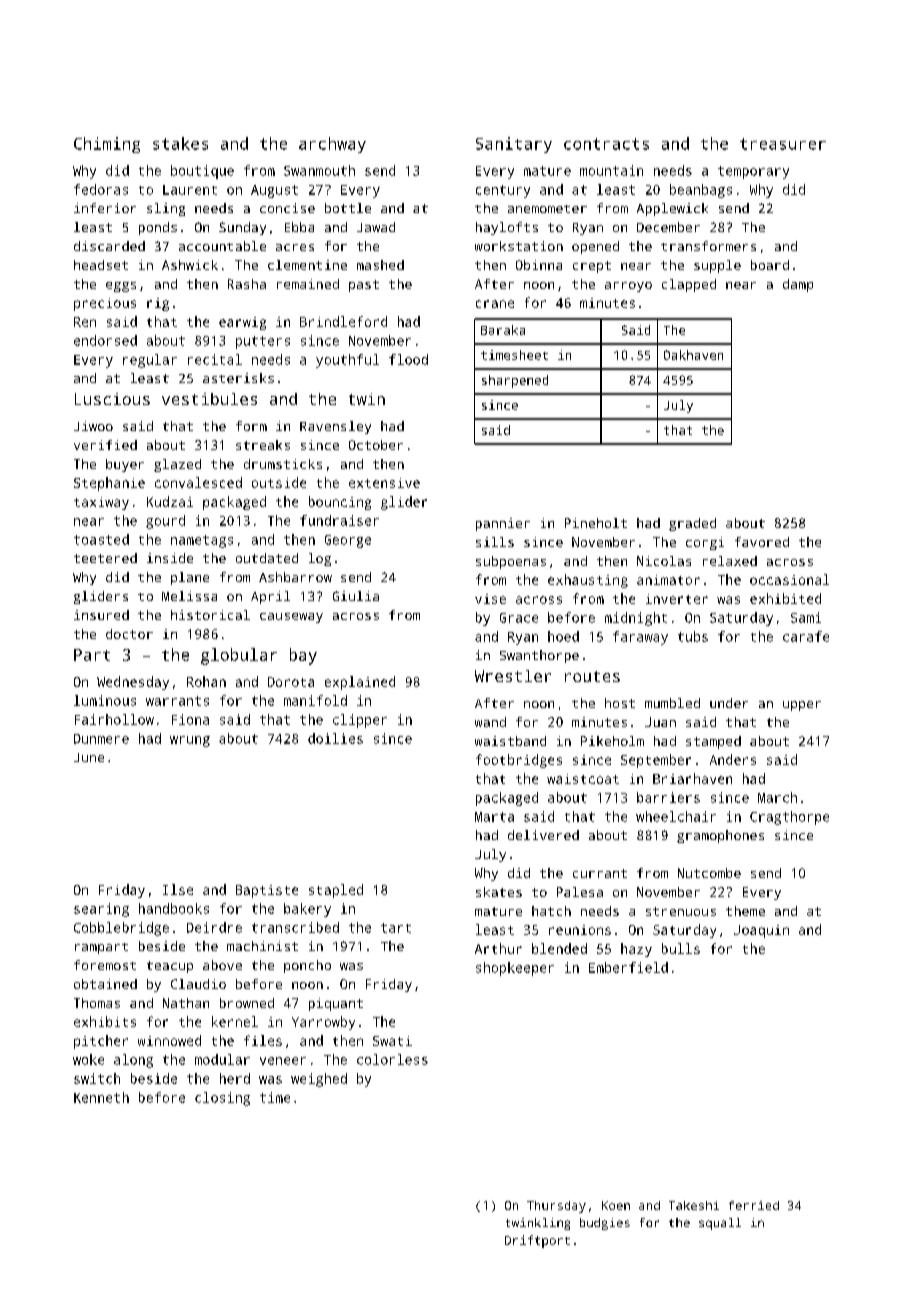  Describe the element at coordinates (802, 706) in the image. I see `upper` at that location.
